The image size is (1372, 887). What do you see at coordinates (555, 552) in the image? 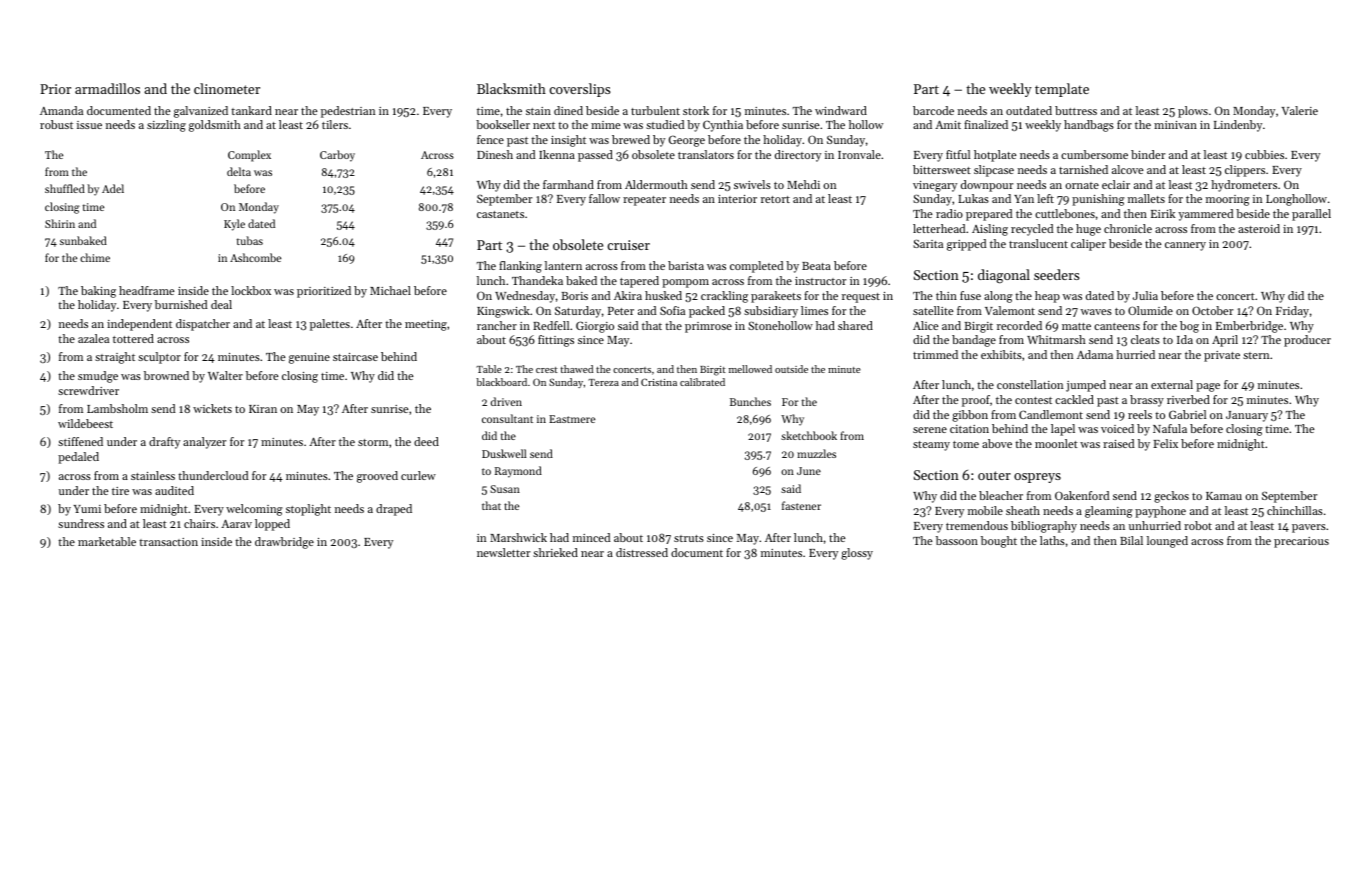
I see `shrieked` at bounding box center [555, 552].
